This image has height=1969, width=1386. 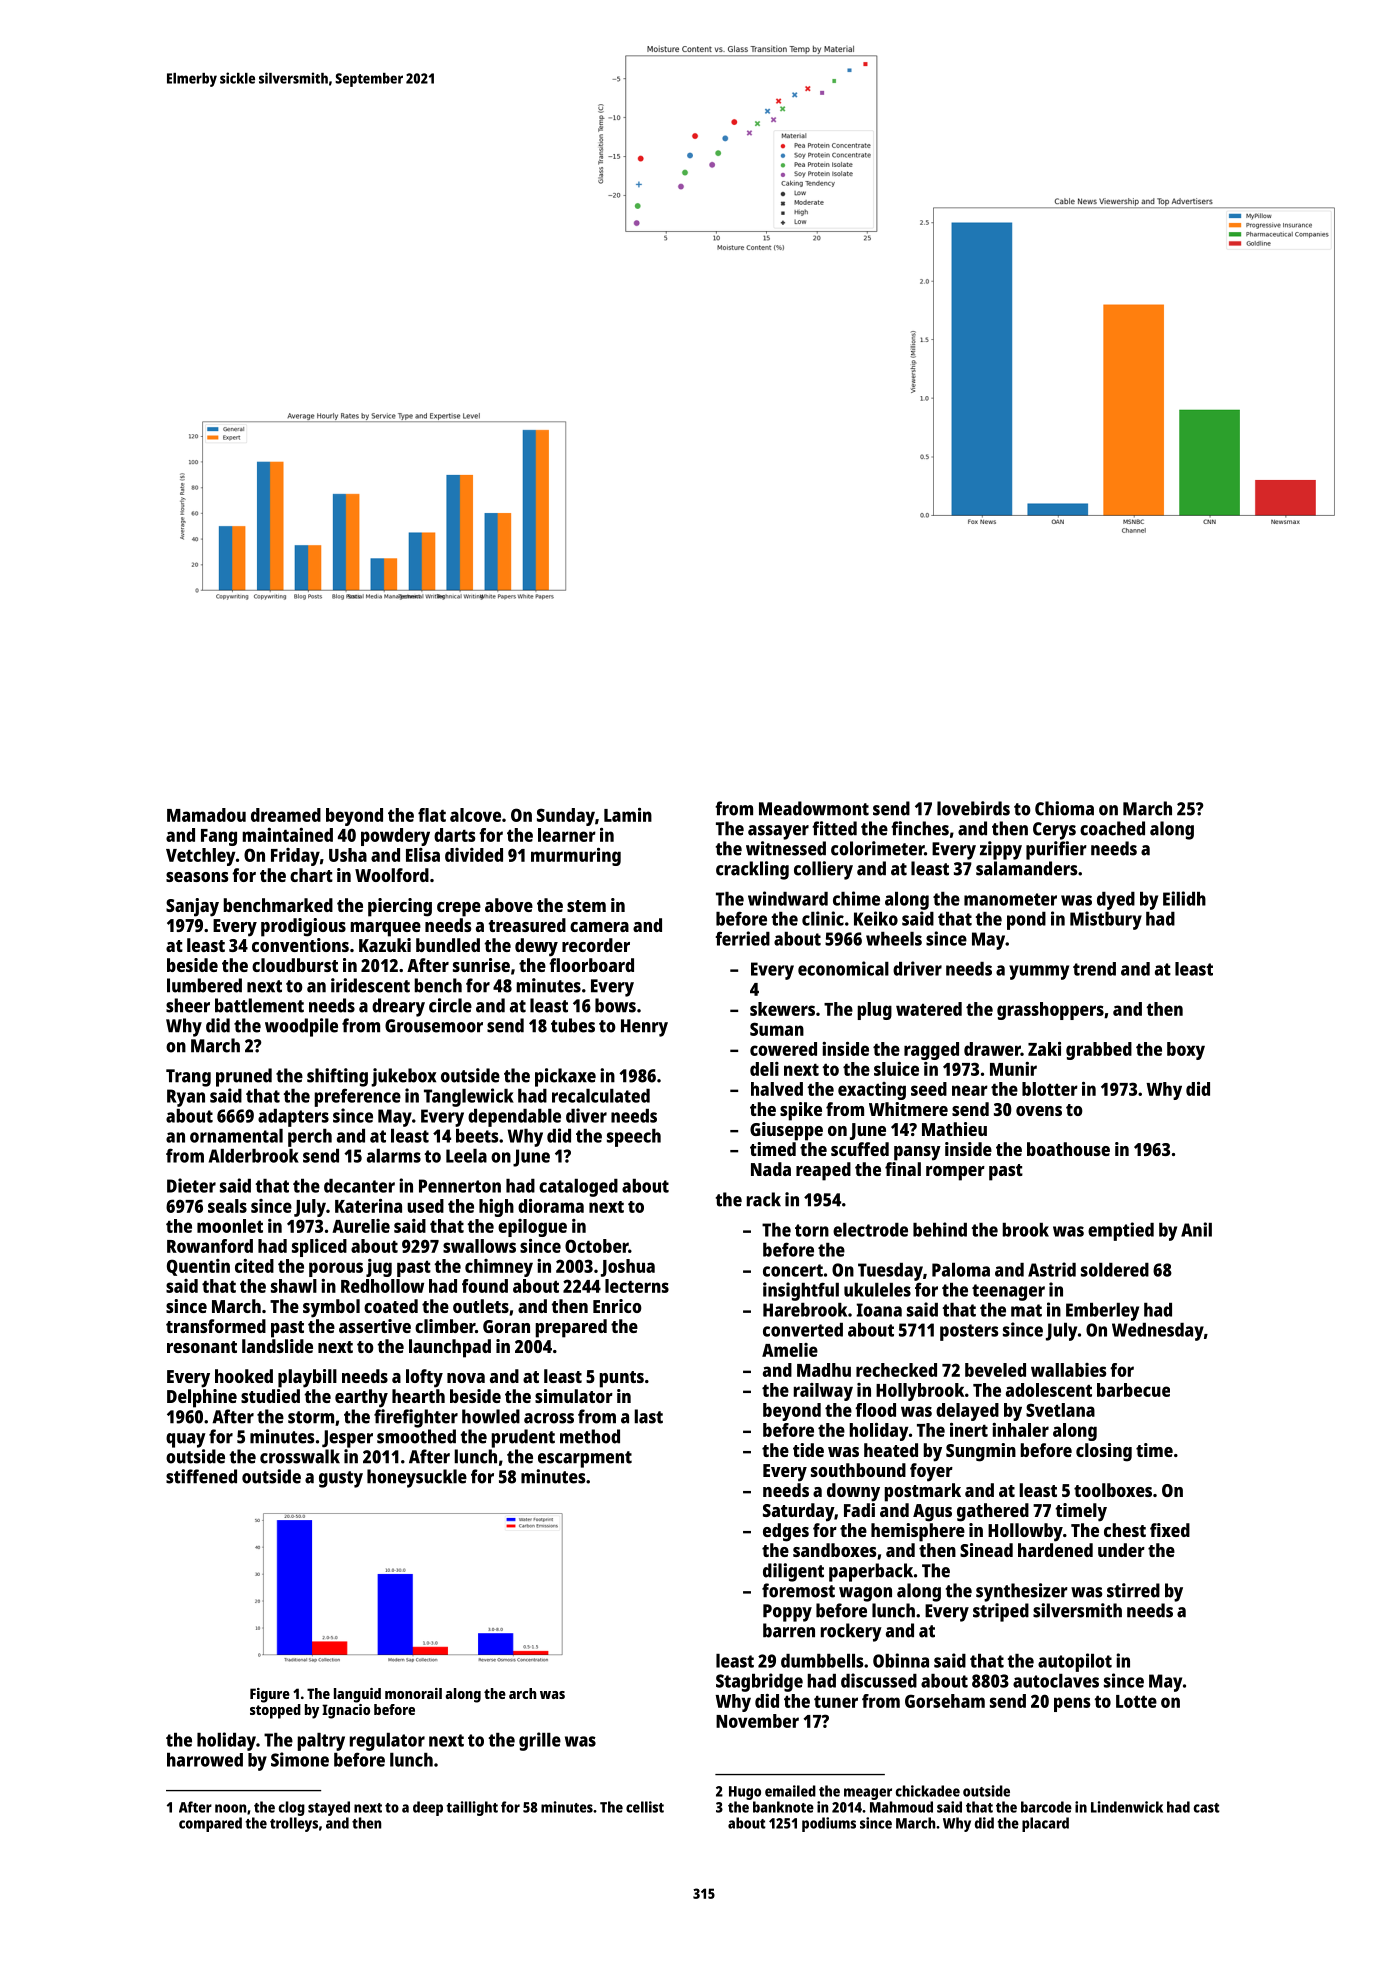 What do you see at coordinates (822, 1661) in the image?
I see `dumbbells` at bounding box center [822, 1661].
